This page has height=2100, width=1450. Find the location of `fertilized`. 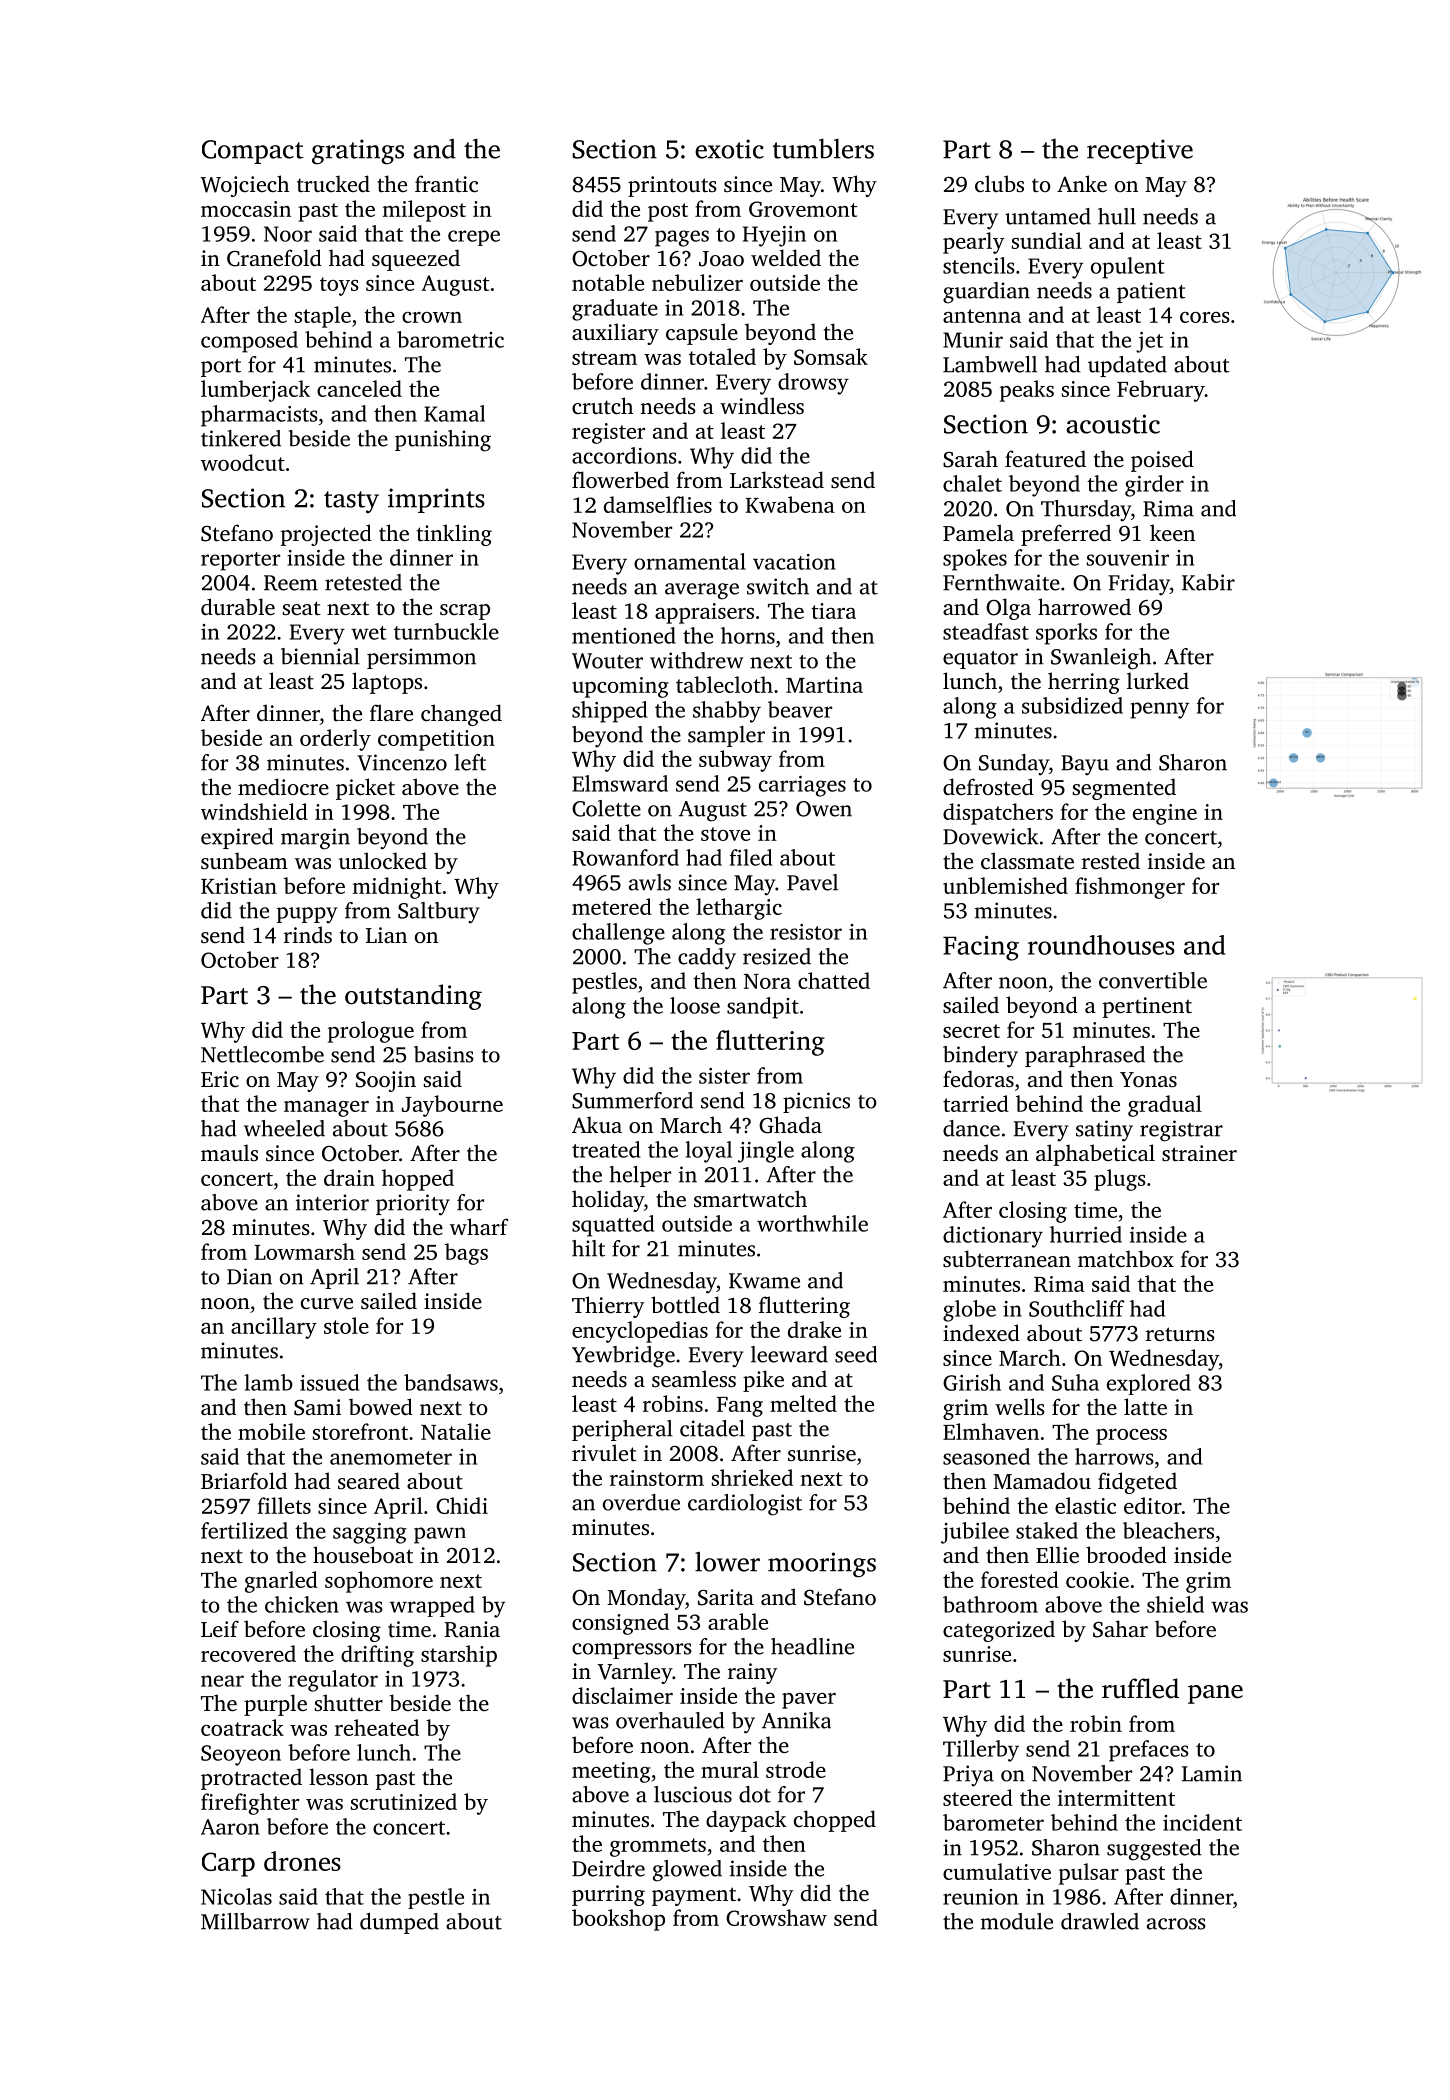

fertilized is located at coordinates (244, 1530).
